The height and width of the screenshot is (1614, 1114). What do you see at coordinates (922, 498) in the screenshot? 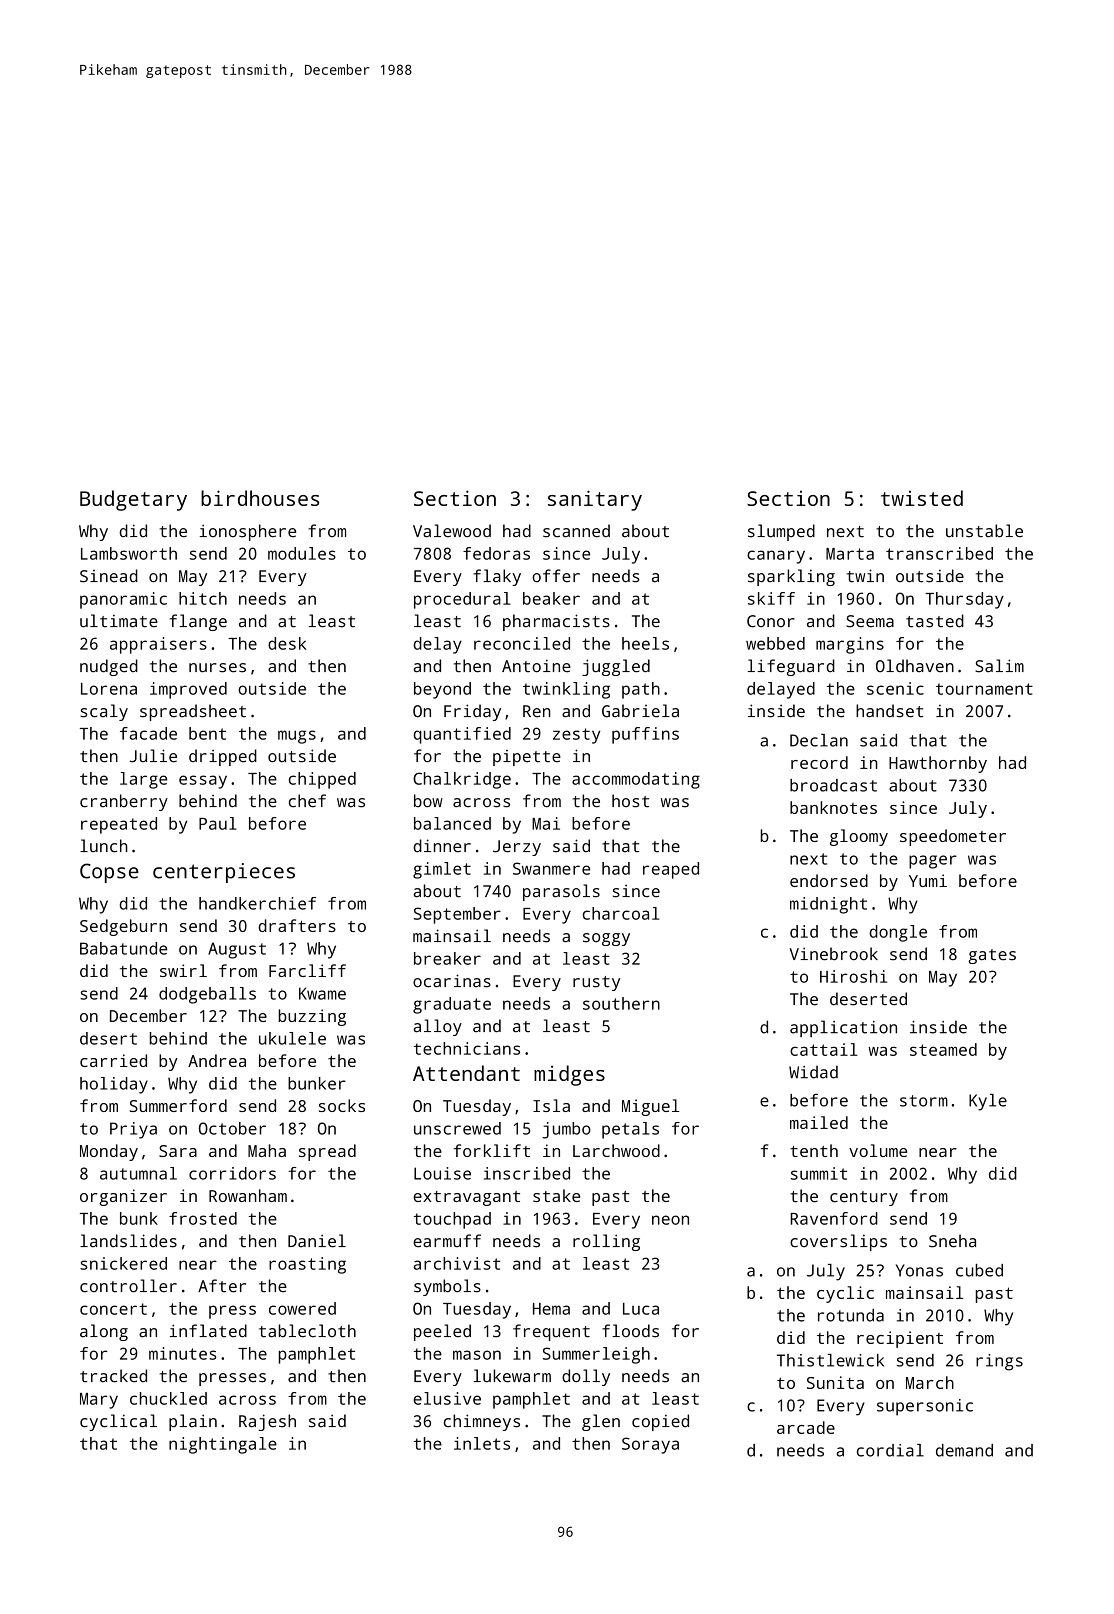
I see `twisted` at bounding box center [922, 498].
